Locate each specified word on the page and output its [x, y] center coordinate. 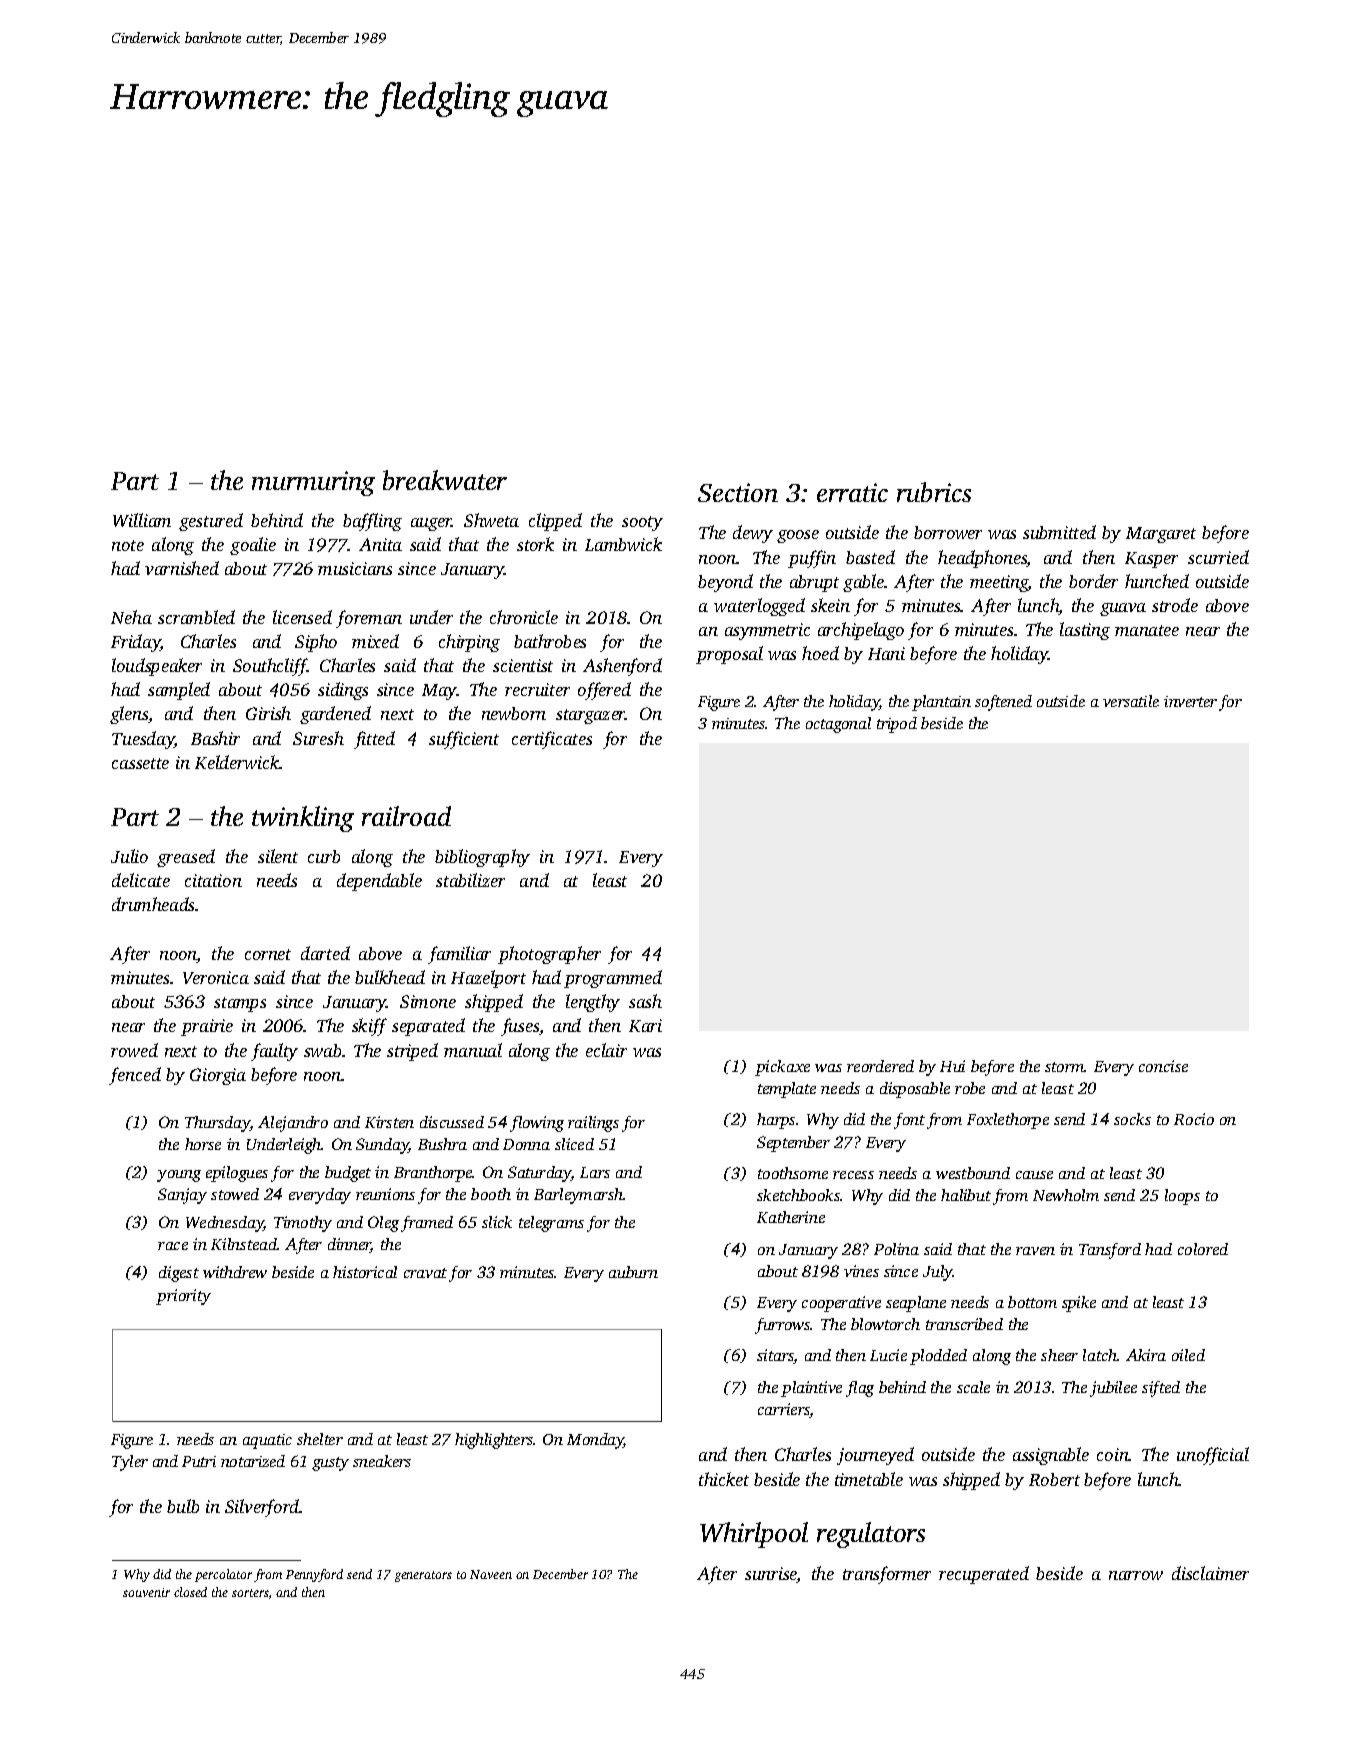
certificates [552, 740]
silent [278, 856]
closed [190, 1592]
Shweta [491, 520]
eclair [606, 1050]
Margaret [1161, 535]
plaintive [811, 1389]
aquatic [267, 1441]
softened [1003, 703]
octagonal [838, 725]
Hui [952, 1066]
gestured [211, 522]
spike [1079, 1304]
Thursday [217, 1124]
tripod [897, 725]
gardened [335, 715]
